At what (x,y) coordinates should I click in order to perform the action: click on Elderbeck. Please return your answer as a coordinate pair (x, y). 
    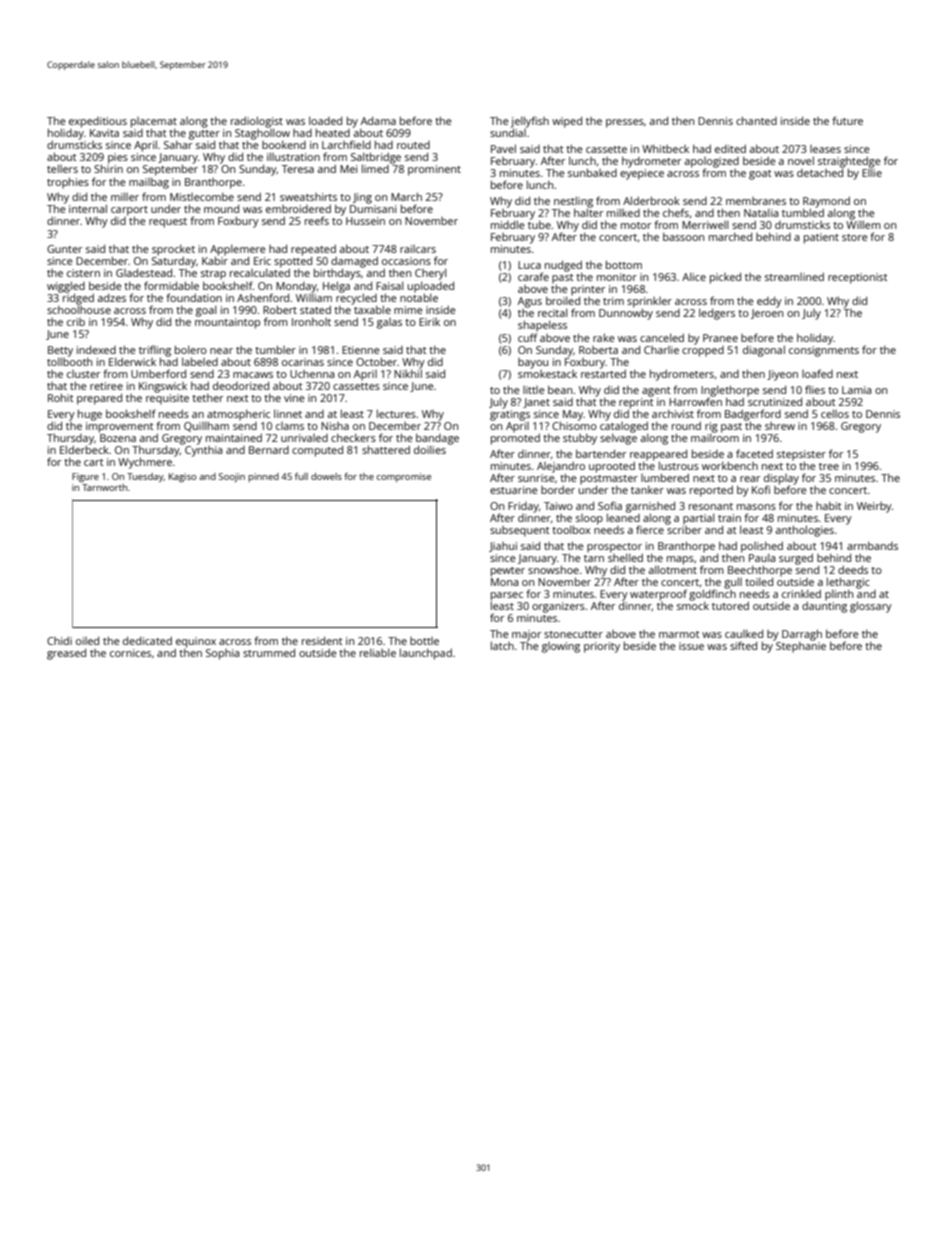
    Looking at the image, I should click on (84, 449).
